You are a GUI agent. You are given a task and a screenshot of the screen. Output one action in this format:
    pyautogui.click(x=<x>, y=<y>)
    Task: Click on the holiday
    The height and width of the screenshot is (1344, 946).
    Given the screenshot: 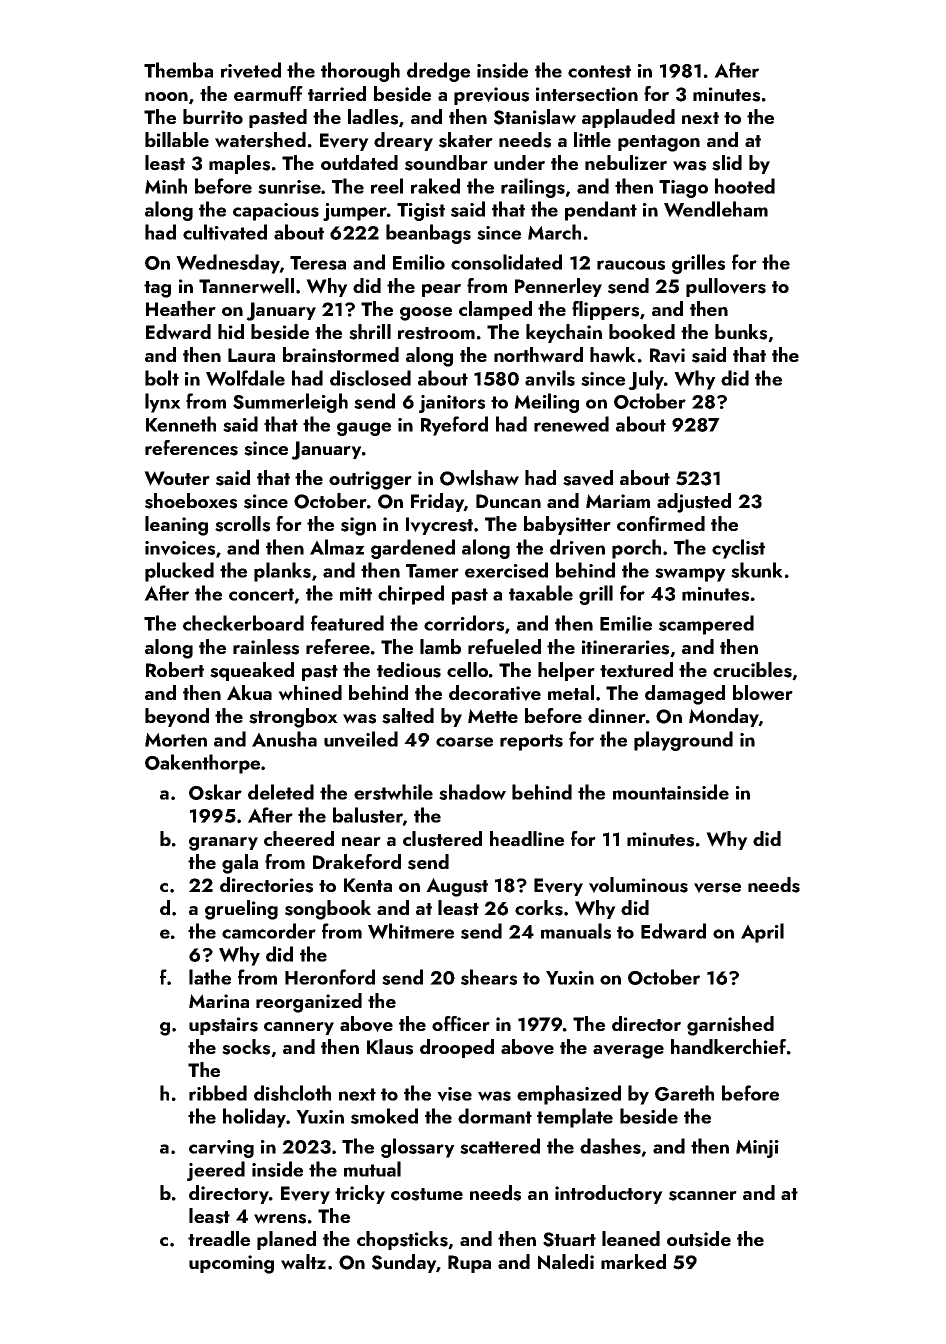 What is the action you would take?
    pyautogui.click(x=254, y=1118)
